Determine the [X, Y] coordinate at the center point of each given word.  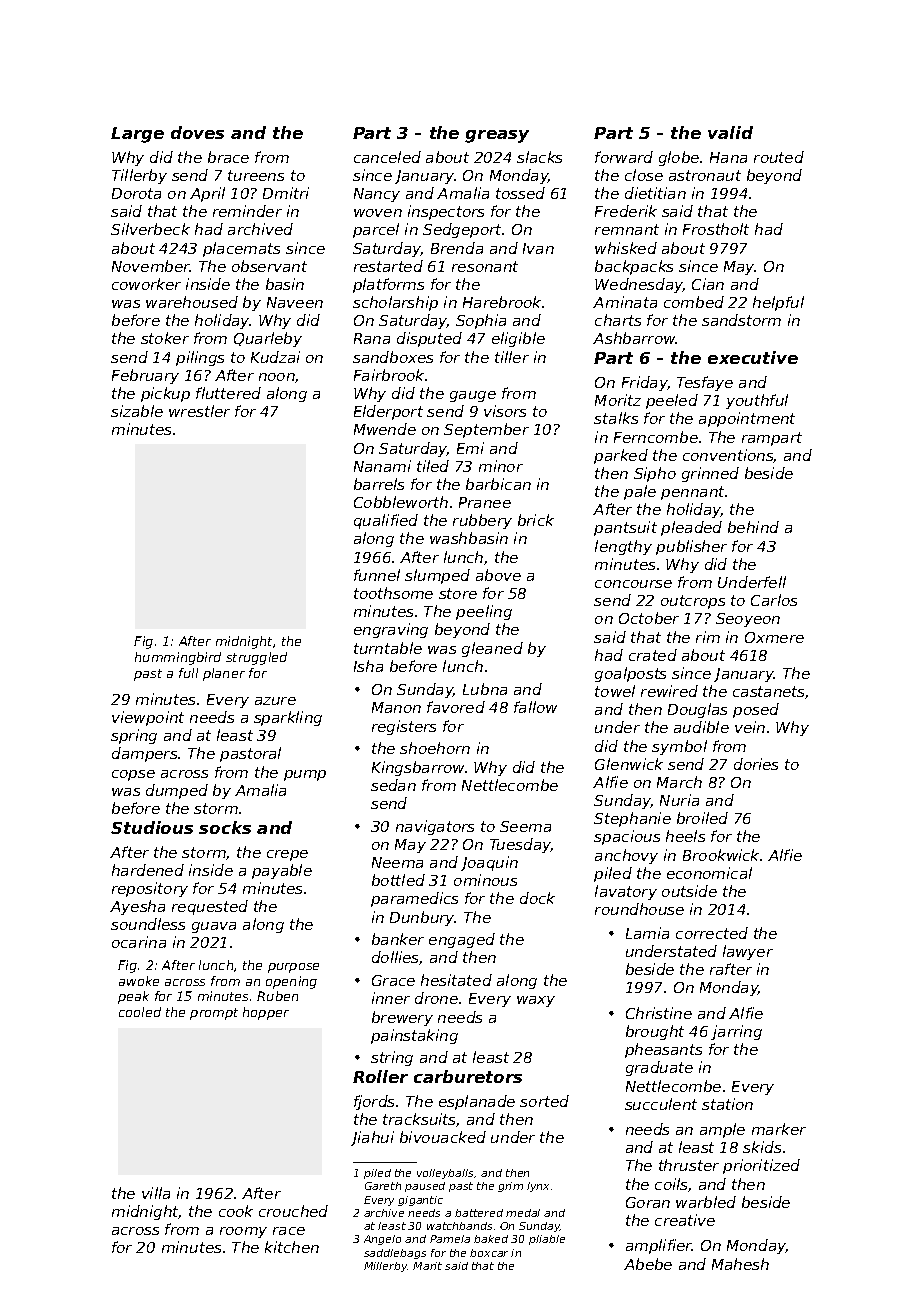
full [188, 673]
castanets [769, 692]
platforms [388, 285]
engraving [391, 630]
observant [269, 266]
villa [156, 1193]
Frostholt [716, 229]
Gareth [383, 1186]
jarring [736, 1032]
